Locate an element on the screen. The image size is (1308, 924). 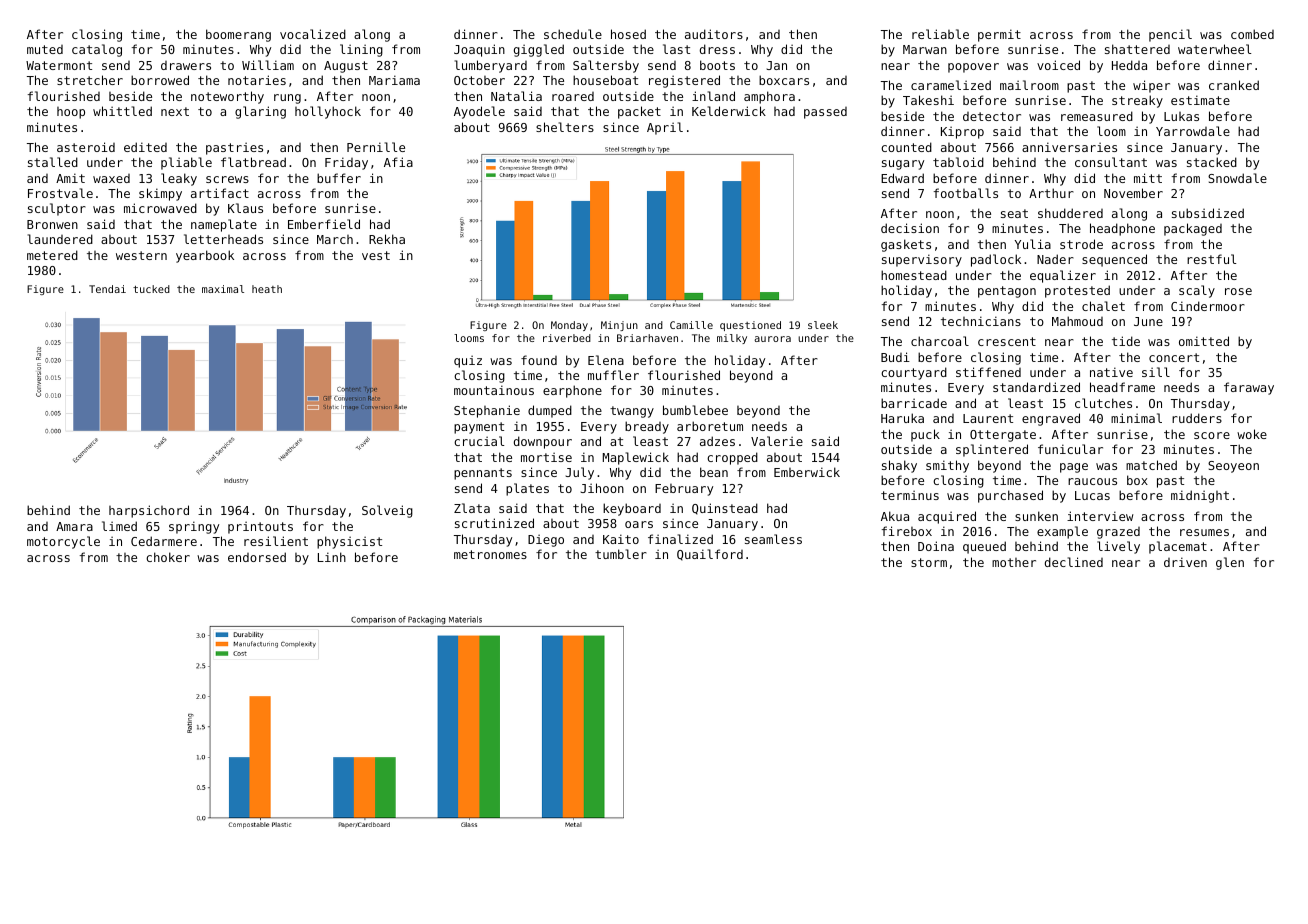
rung is located at coordinates (287, 99).
